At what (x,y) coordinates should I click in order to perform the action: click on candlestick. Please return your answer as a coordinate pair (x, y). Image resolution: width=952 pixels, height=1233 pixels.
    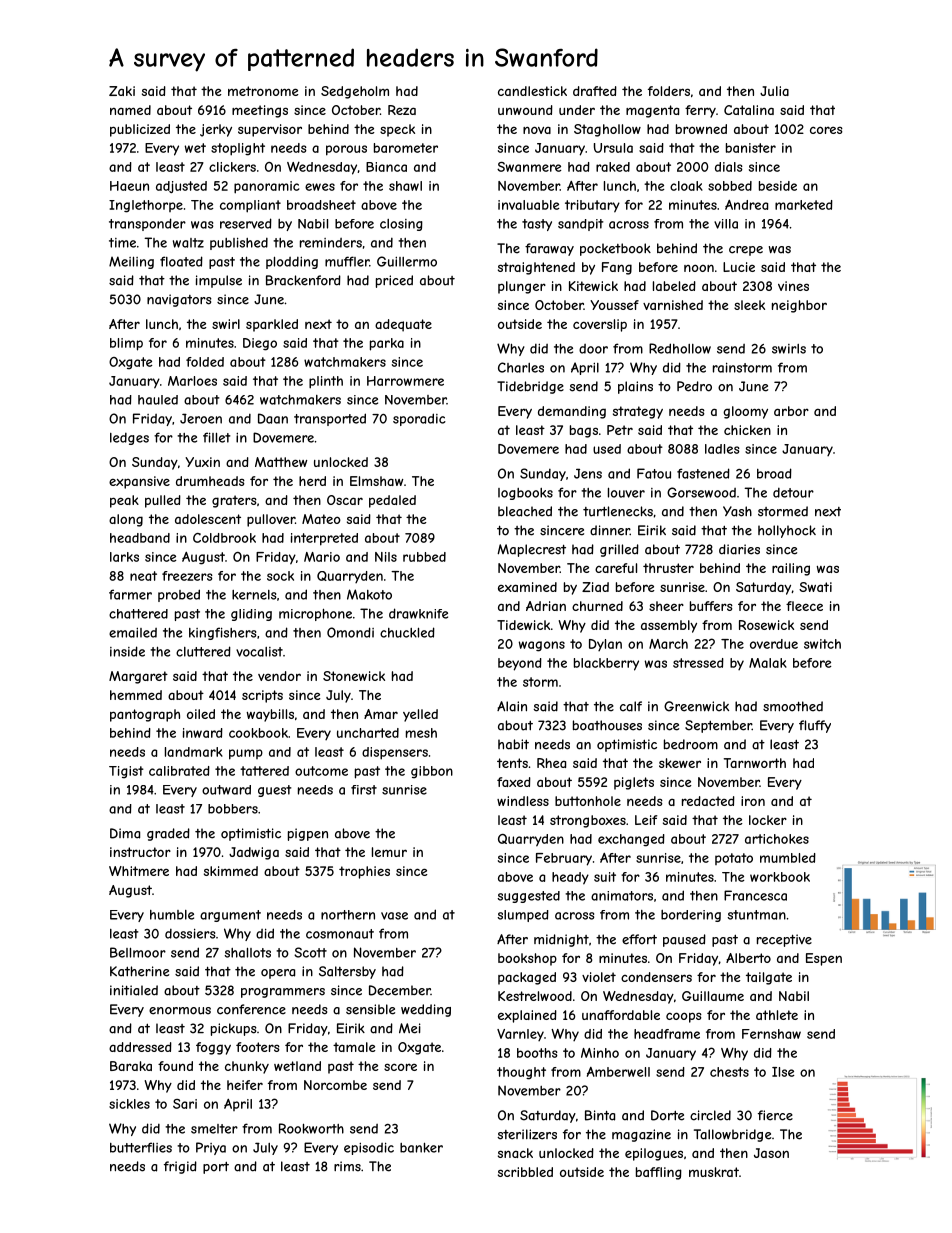
    Looking at the image, I should click on (532, 91).
